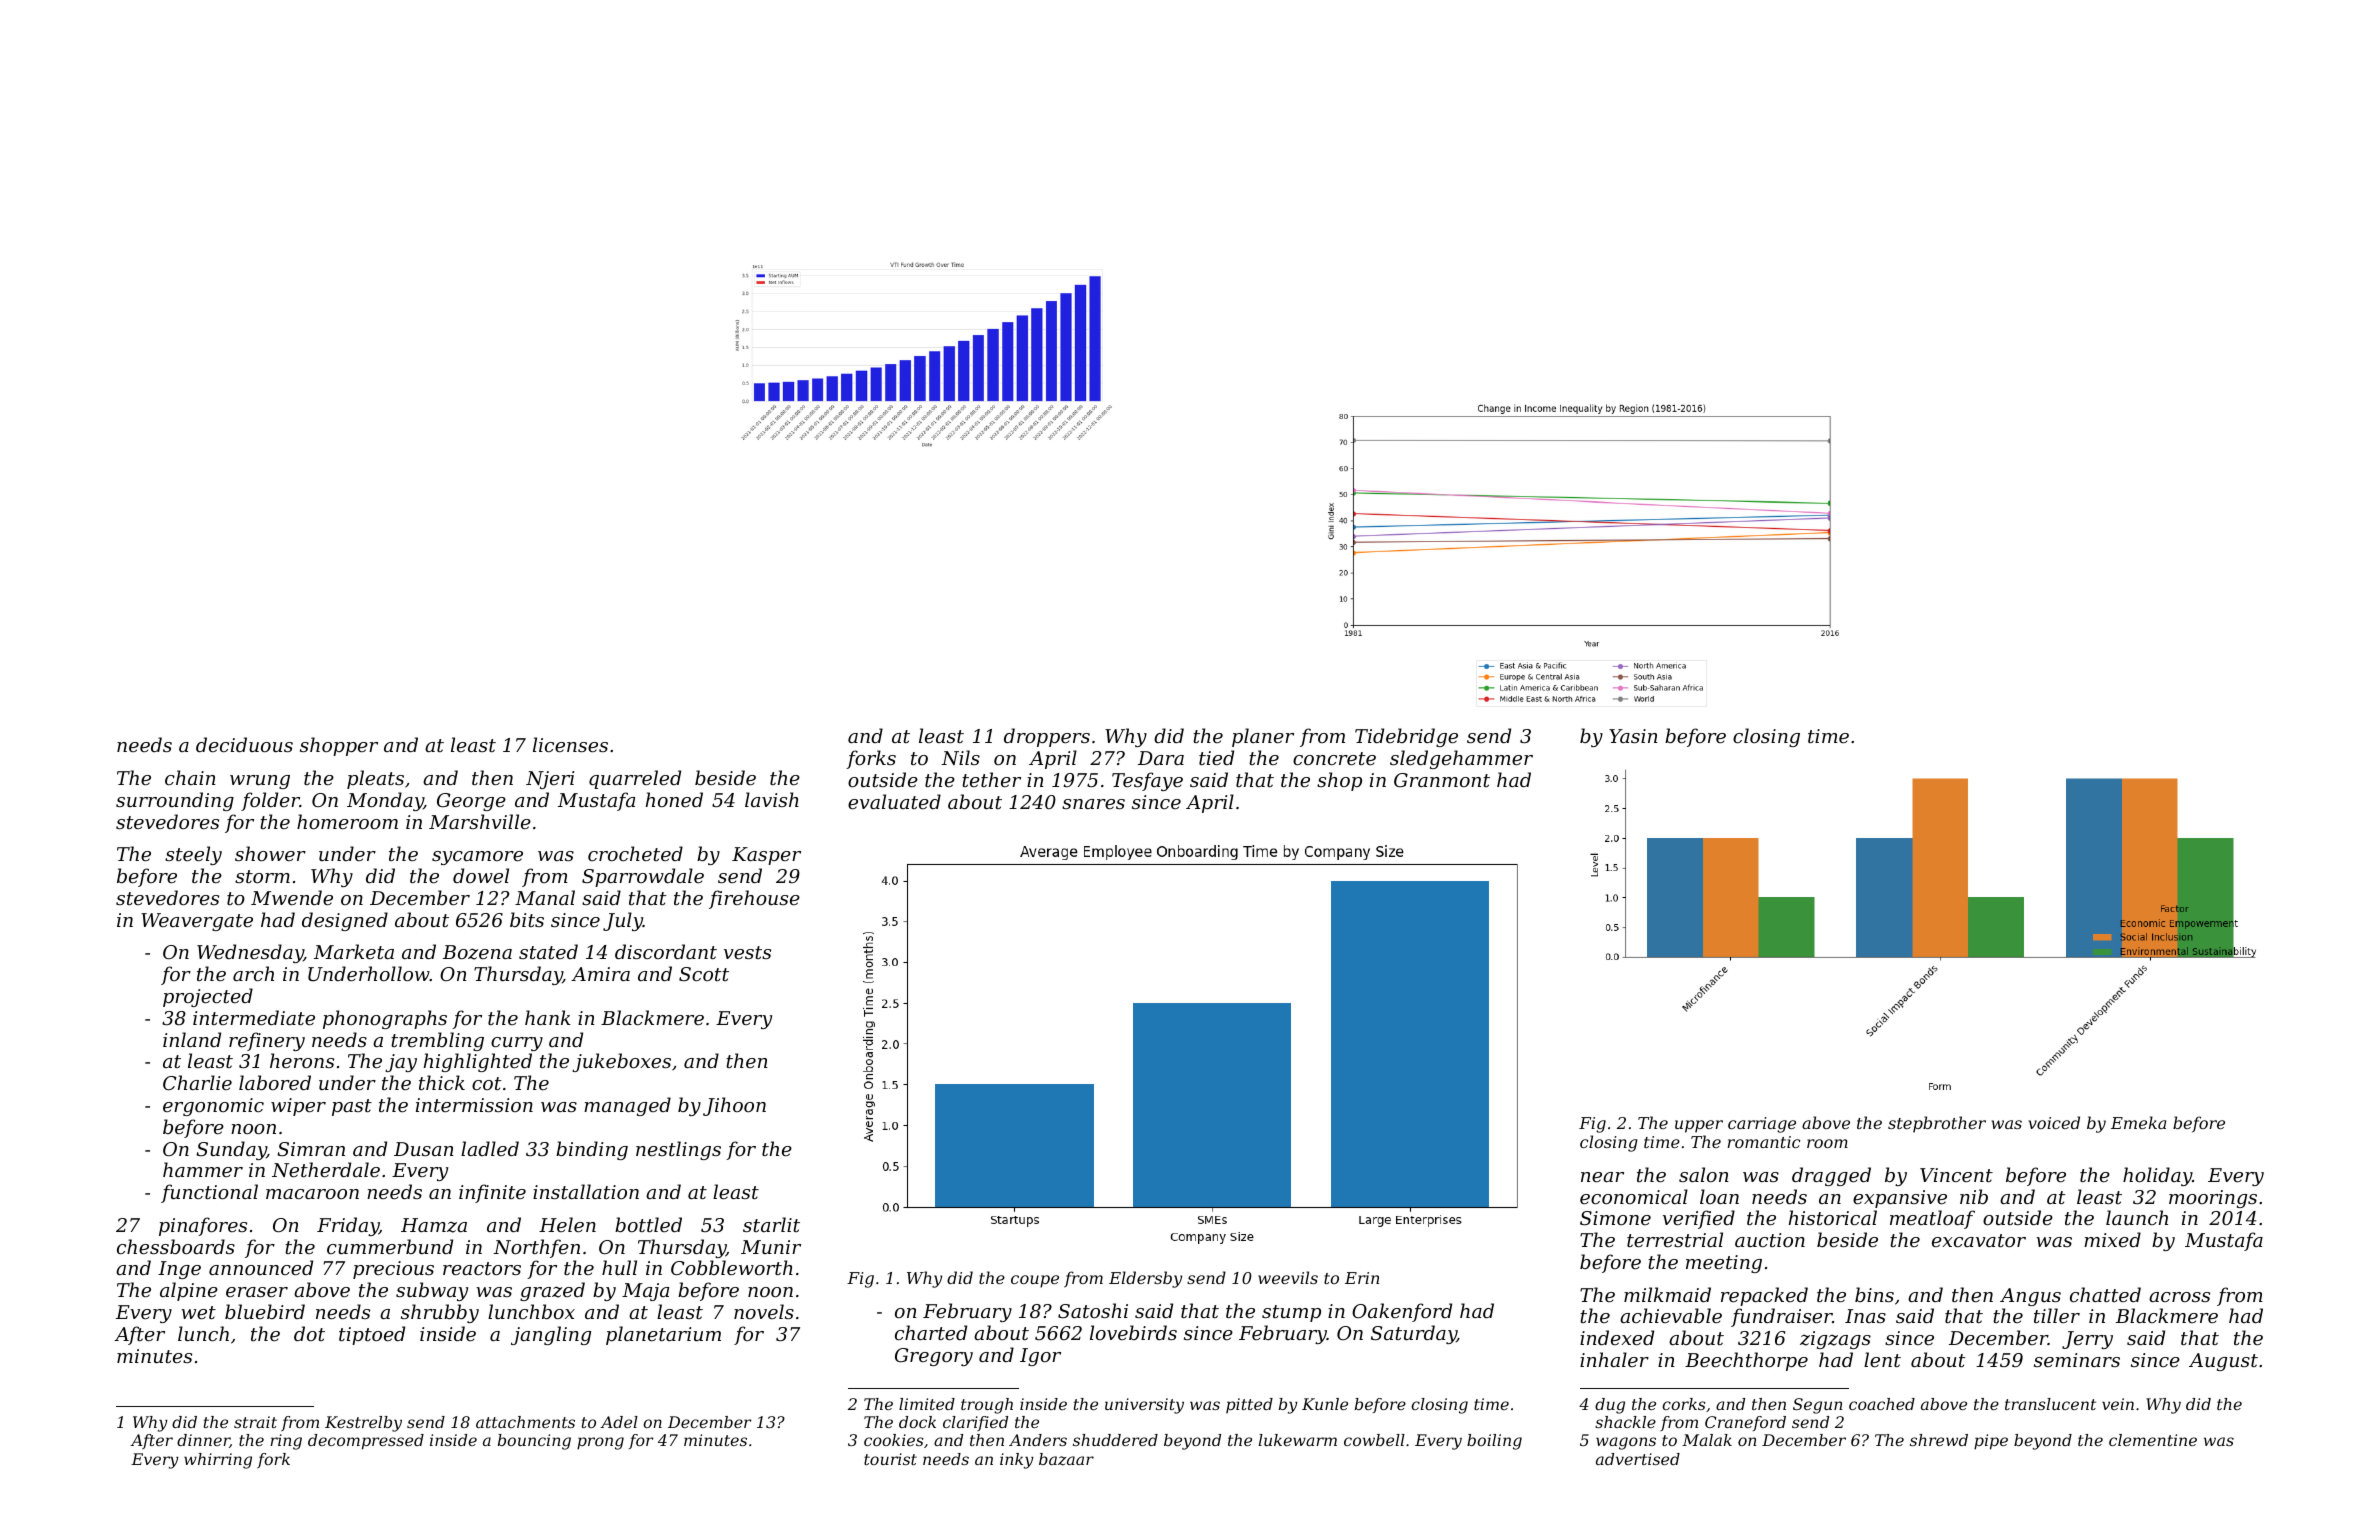 Image resolution: width=2380 pixels, height=1540 pixels. I want to click on voiced, so click(2054, 1122).
